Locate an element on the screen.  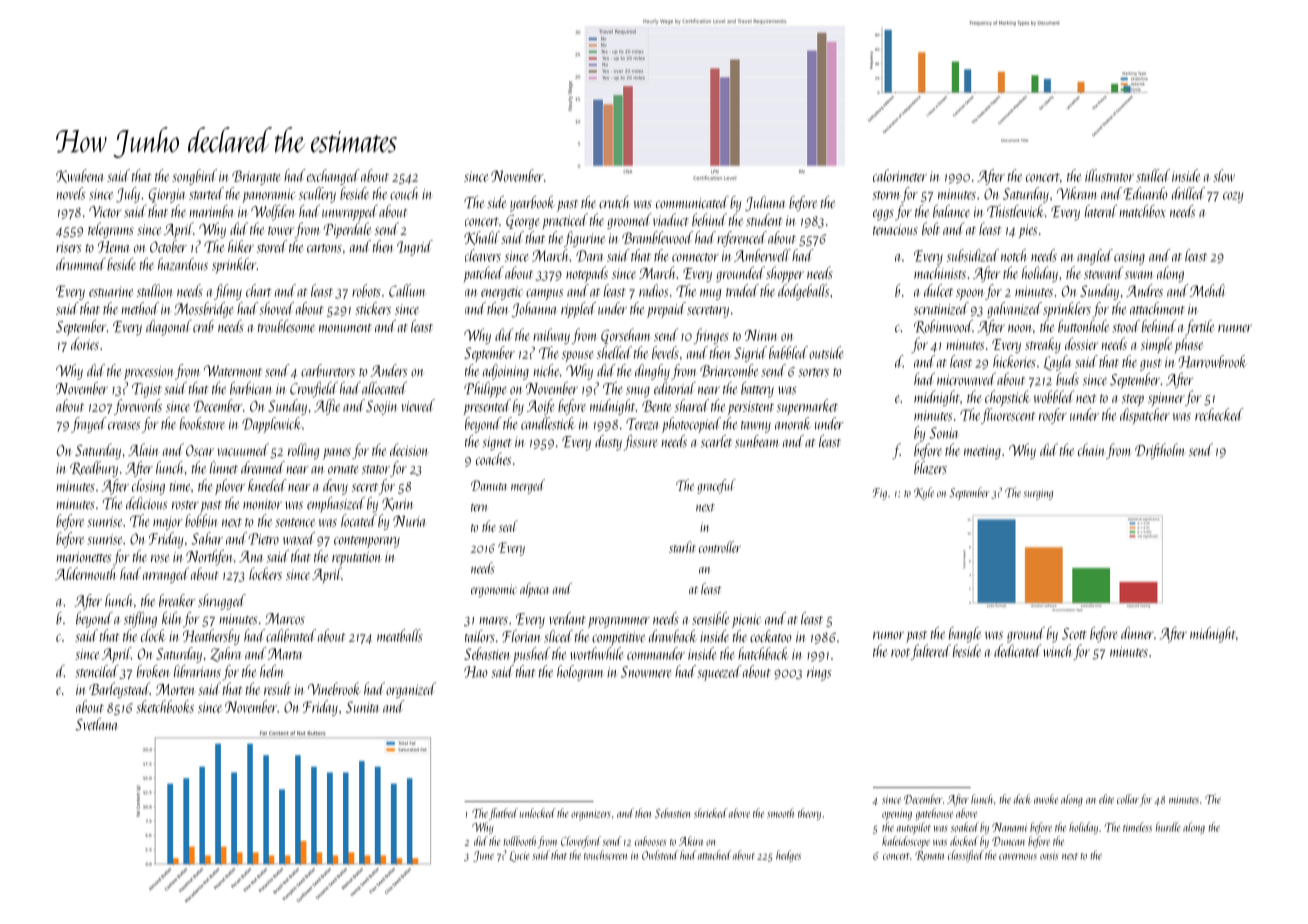
dulcet is located at coordinates (938, 290).
